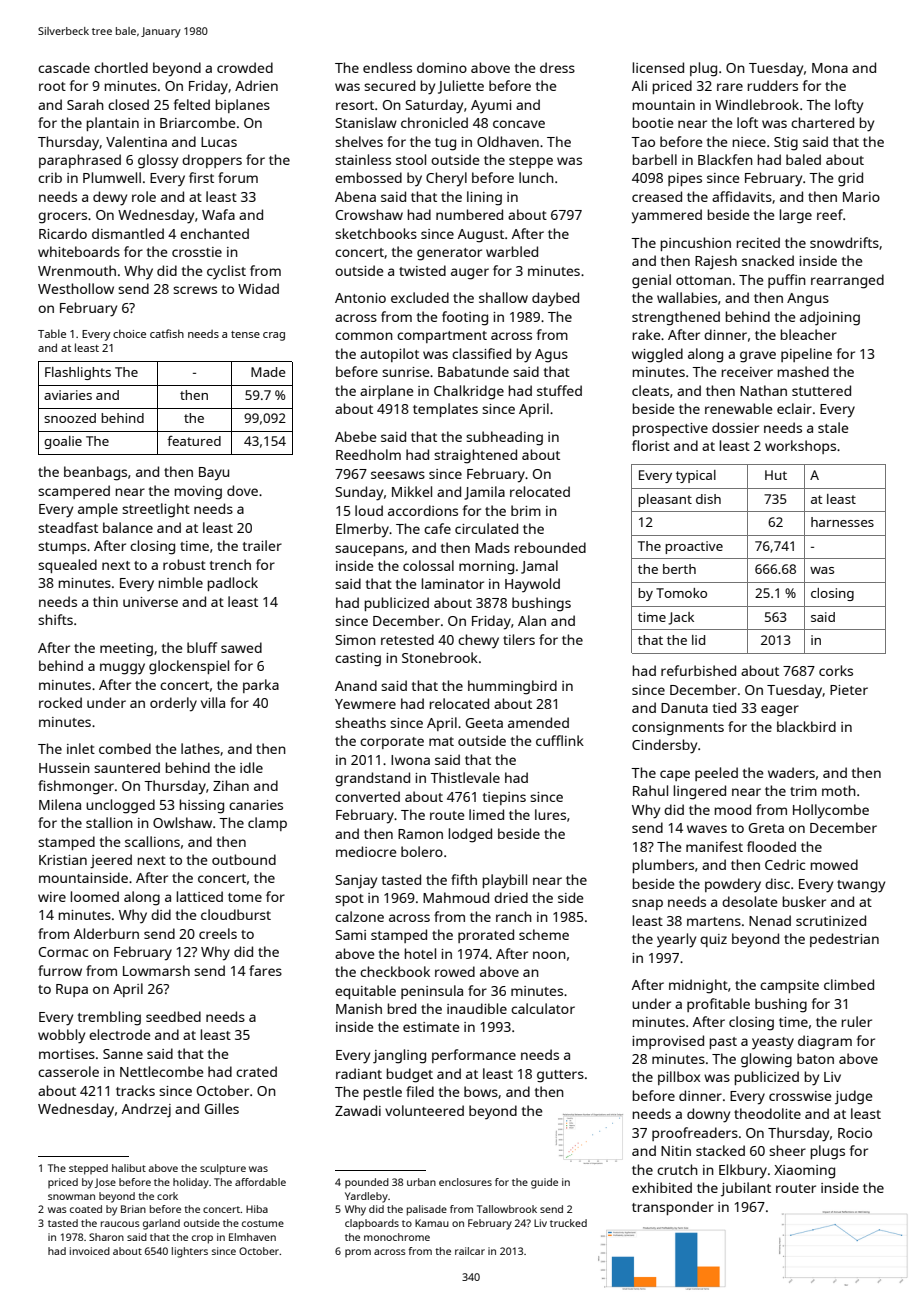  I want to click on prom, so click(358, 1253).
